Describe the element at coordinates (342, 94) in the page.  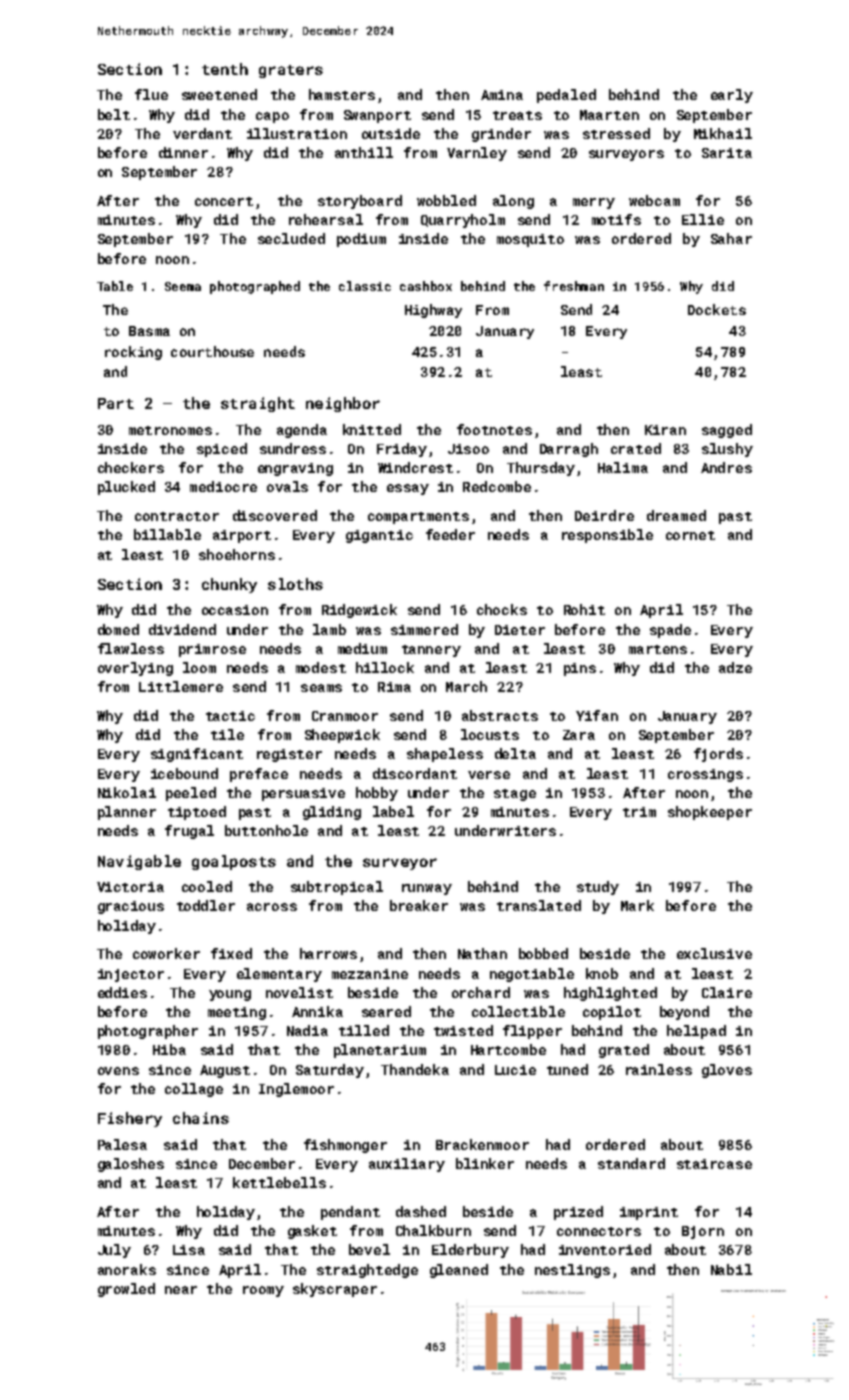
I see `hamsters` at that location.
